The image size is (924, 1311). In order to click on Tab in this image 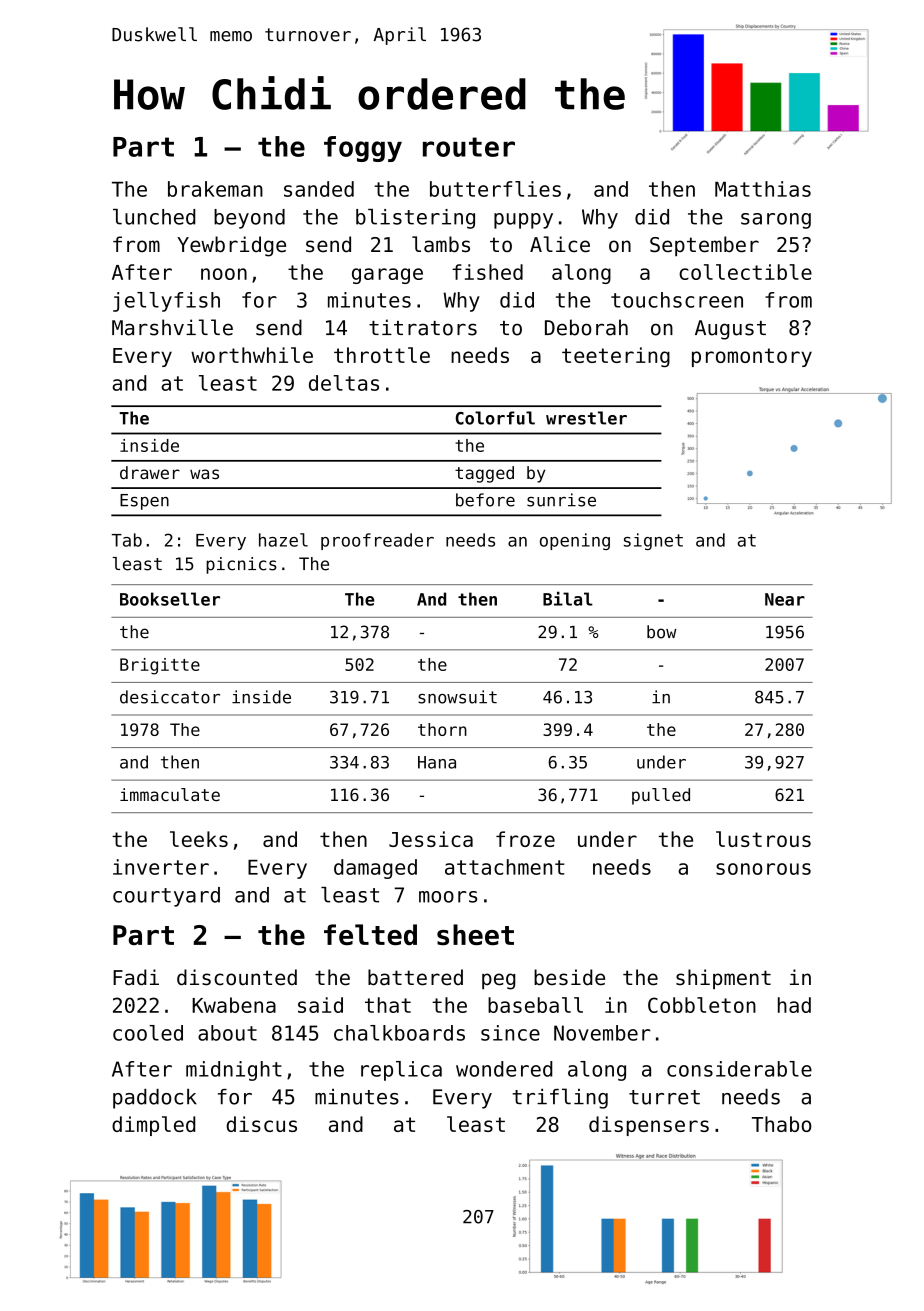, I will do `click(127, 540)`.
